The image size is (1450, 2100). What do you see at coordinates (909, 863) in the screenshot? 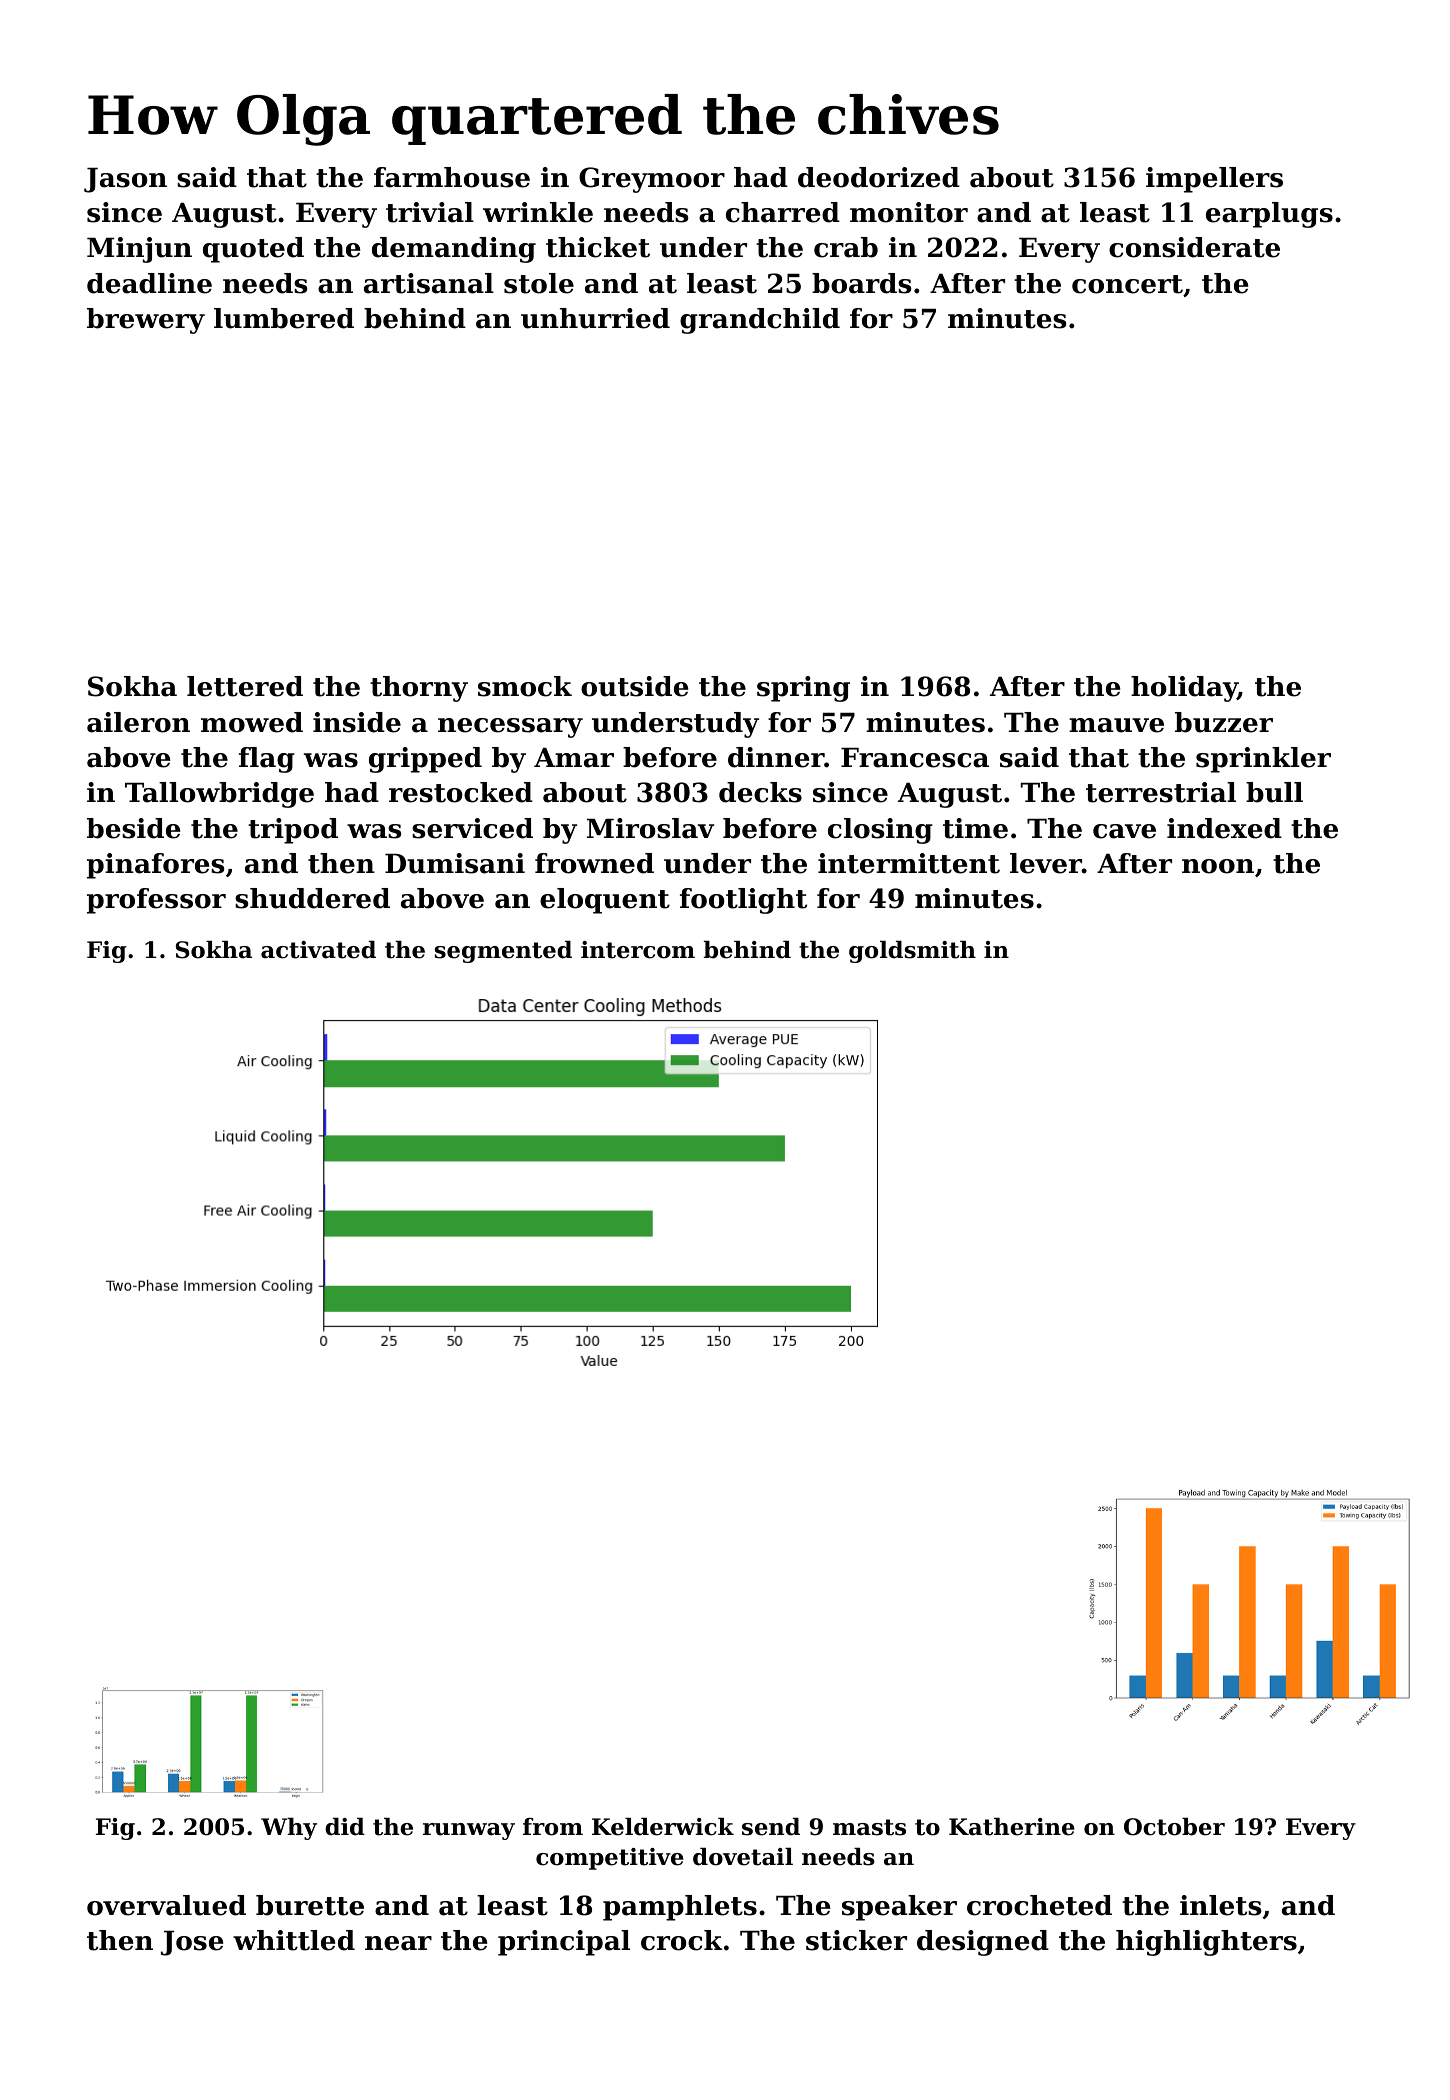
I see `intermittent` at bounding box center [909, 863].
